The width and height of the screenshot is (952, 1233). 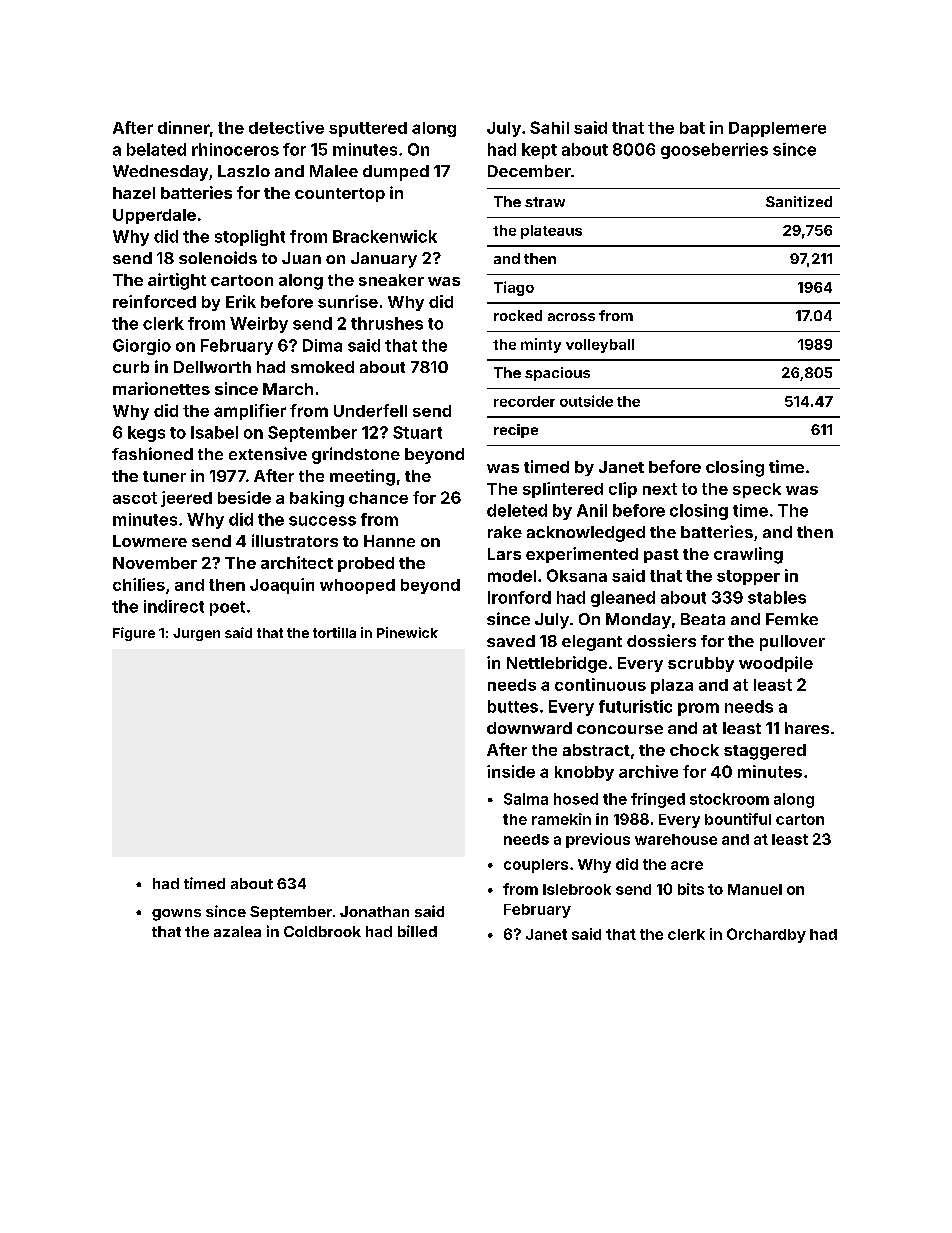 I want to click on buttes, so click(x=513, y=706).
